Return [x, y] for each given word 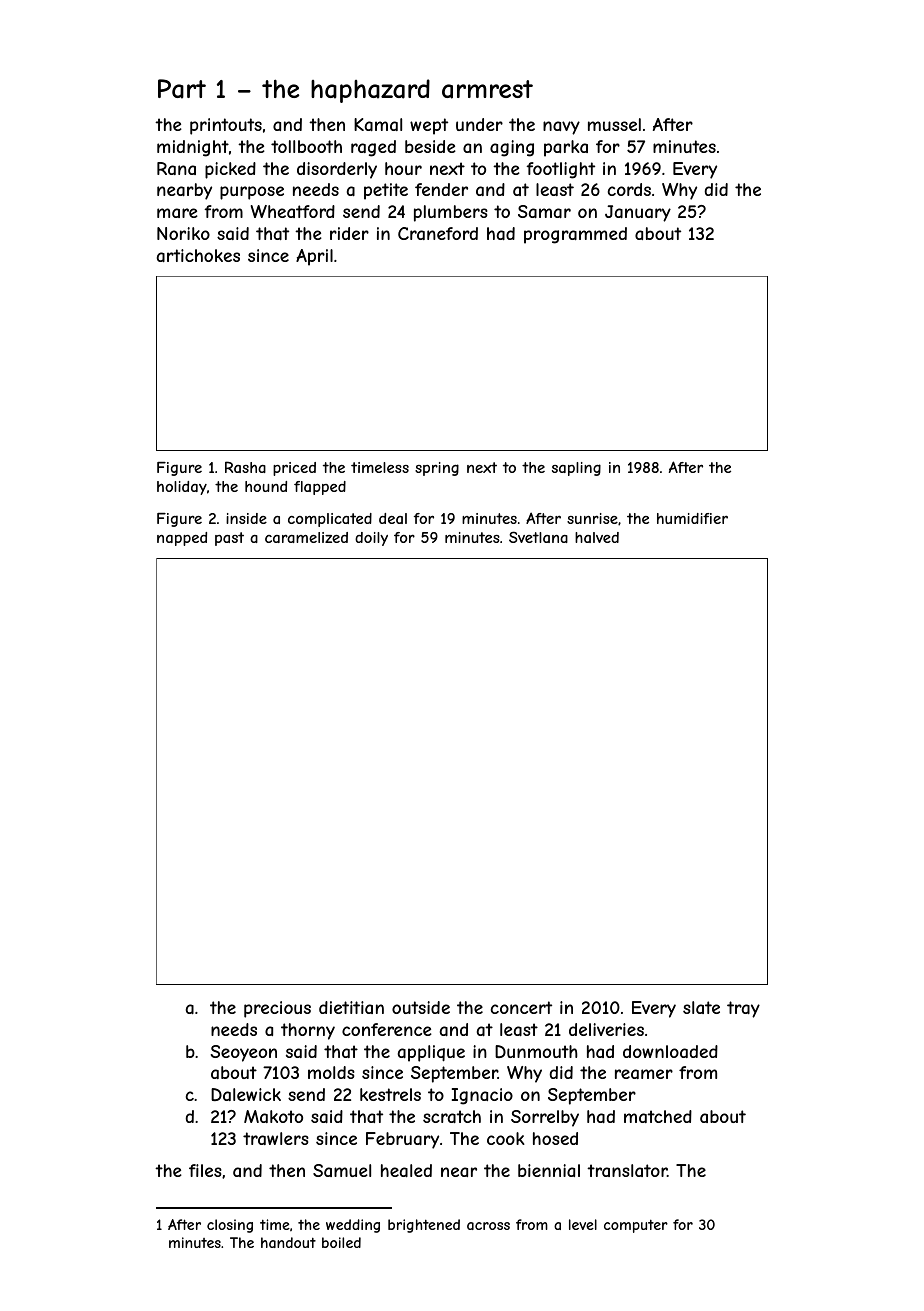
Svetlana [538, 537]
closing [230, 1226]
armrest [487, 89]
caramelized [306, 537]
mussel [614, 124]
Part [182, 89]
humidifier [692, 518]
